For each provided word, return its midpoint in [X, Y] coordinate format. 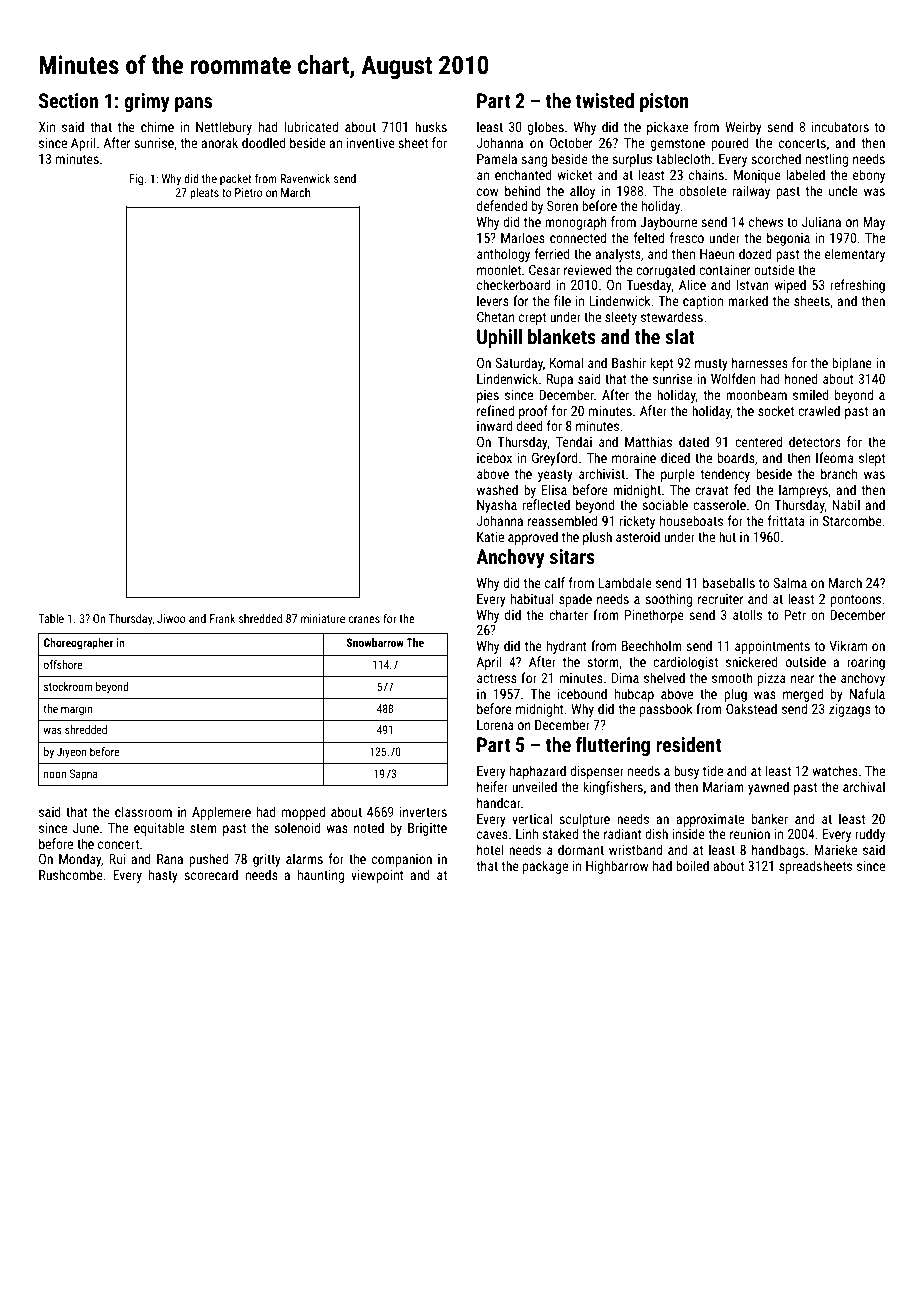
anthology [503, 255]
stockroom [68, 686]
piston [664, 102]
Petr [795, 615]
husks [431, 126]
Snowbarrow [375, 642]
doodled [264, 142]
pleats [204, 194]
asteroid [638, 536]
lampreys [803, 491]
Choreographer [78, 644]
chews [766, 221]
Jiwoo [171, 618]
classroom [143, 811]
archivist [602, 473]
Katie [490, 537]
